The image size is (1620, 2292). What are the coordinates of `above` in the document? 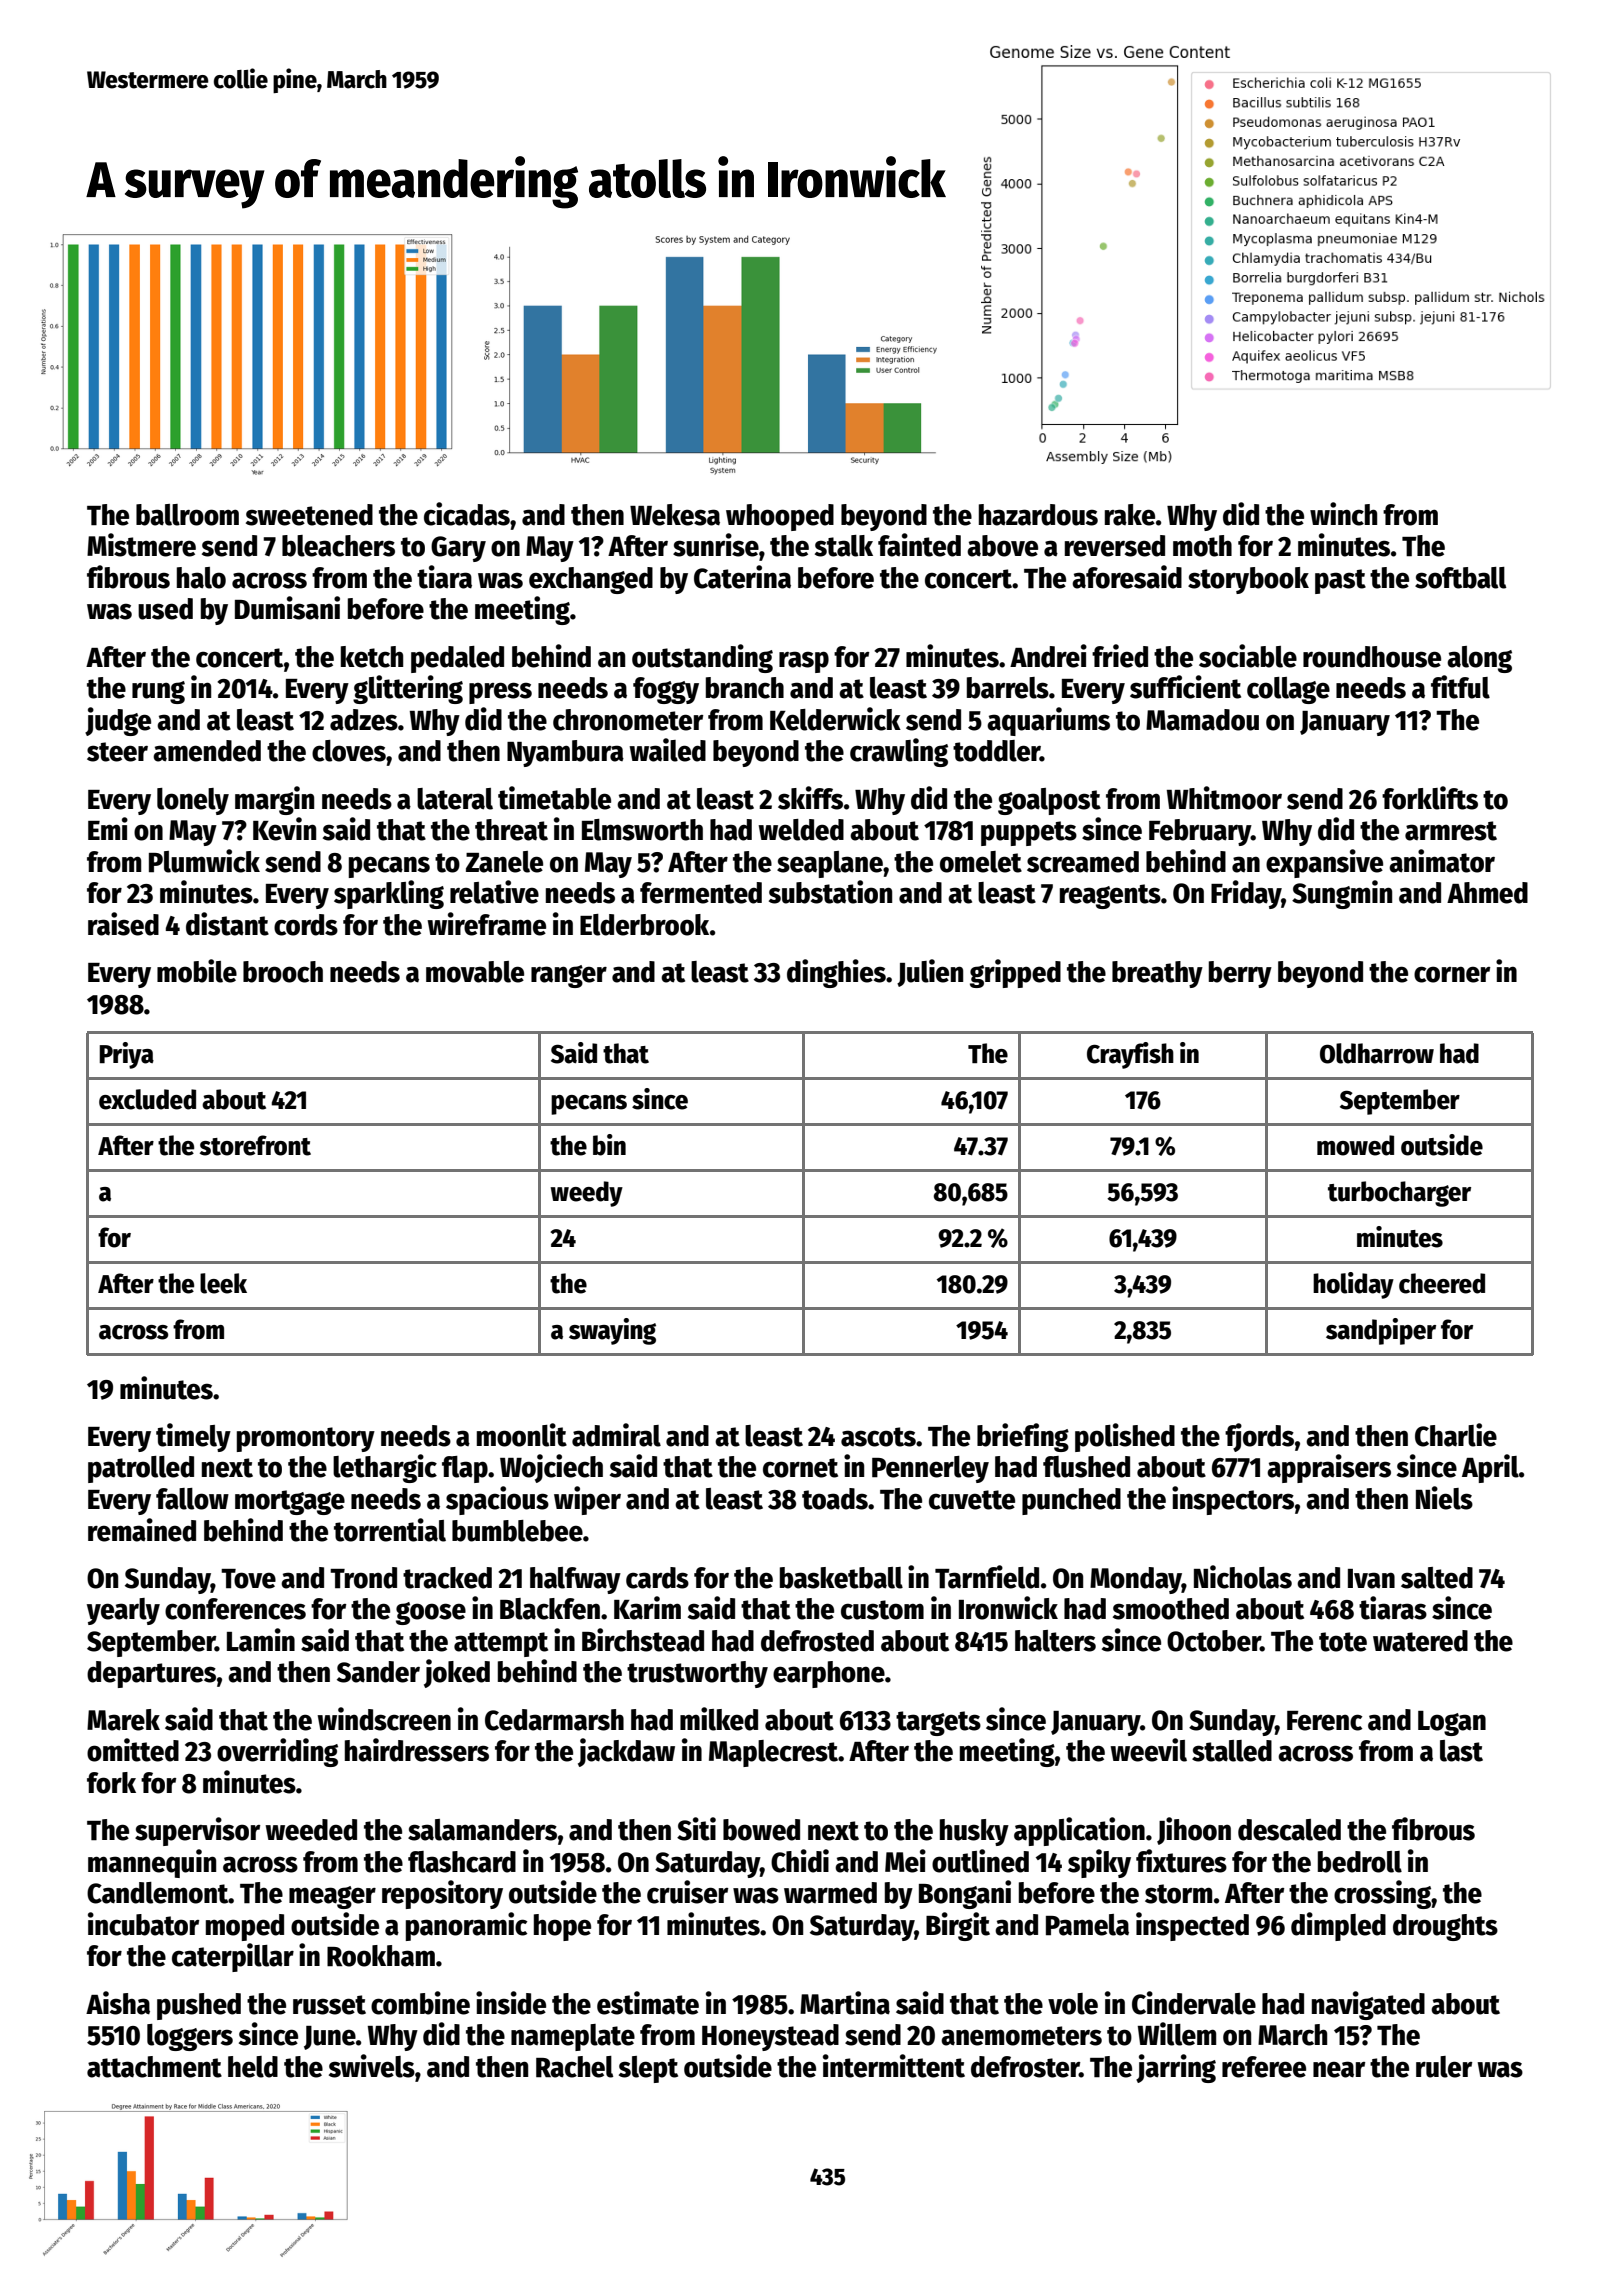 It's located at (1002, 546).
